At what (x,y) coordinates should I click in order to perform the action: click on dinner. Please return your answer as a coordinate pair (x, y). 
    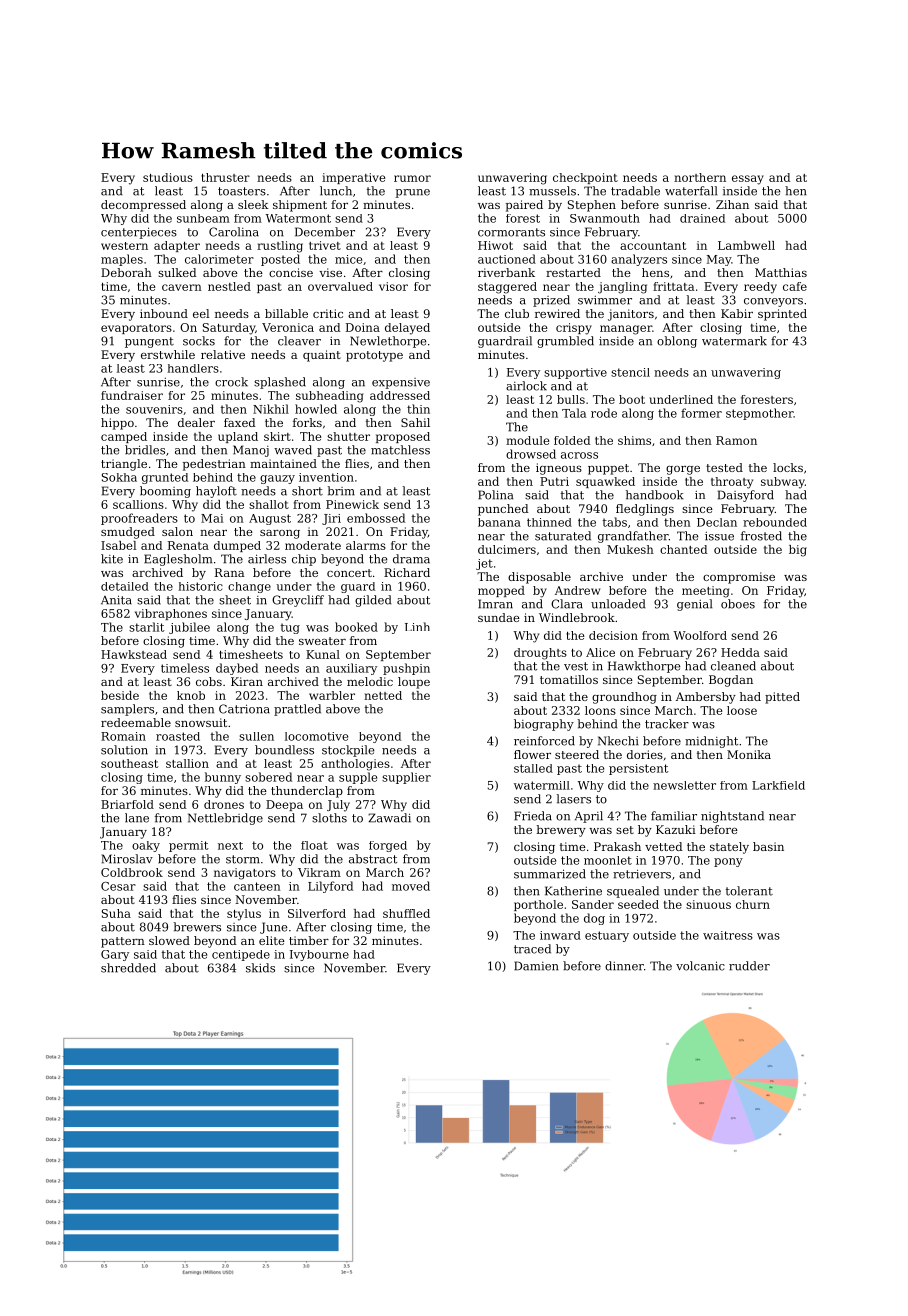
    Looking at the image, I should click on (624, 966).
